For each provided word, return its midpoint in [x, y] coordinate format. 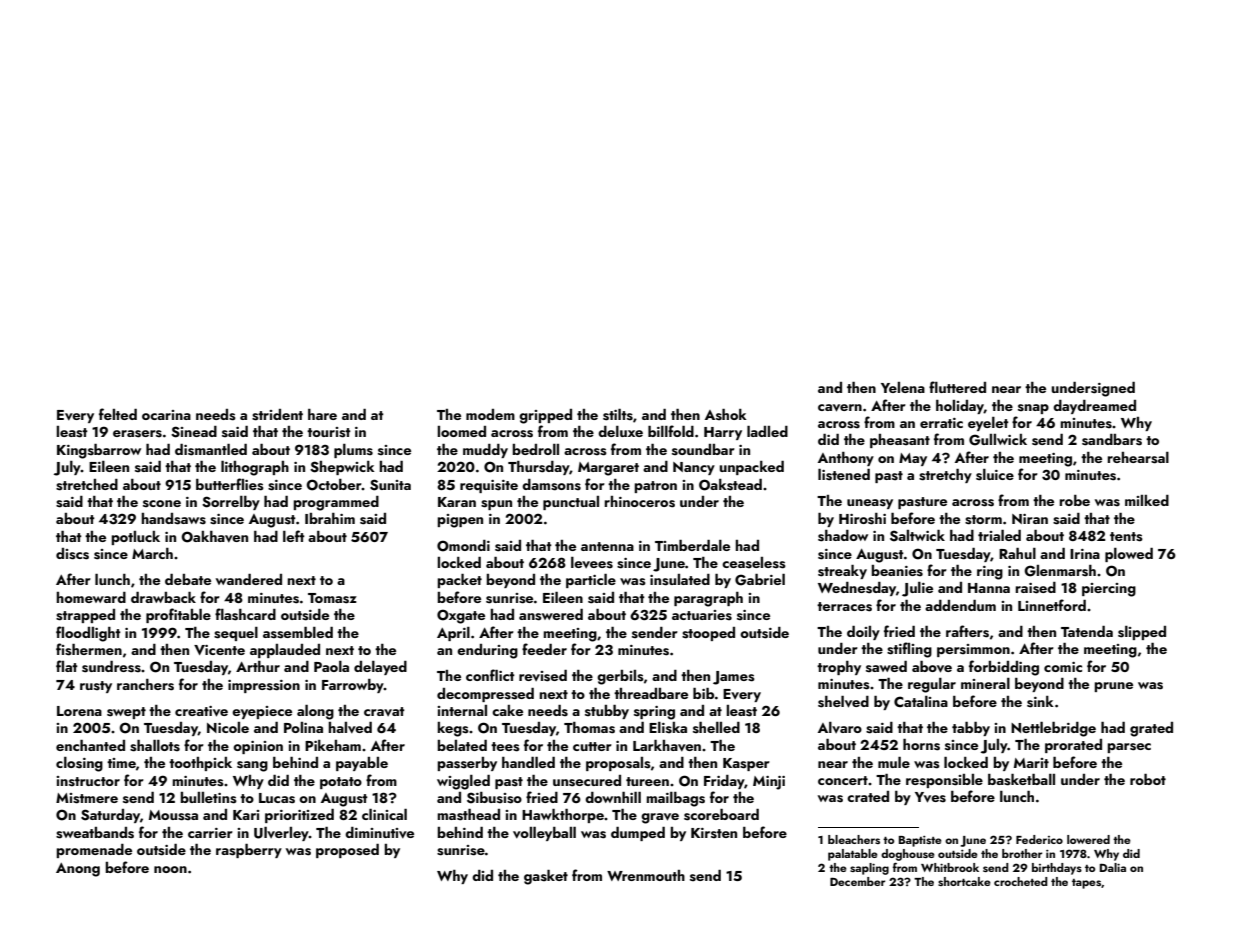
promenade [94, 851]
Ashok [726, 415]
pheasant [900, 441]
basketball [1021, 780]
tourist [329, 432]
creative [201, 711]
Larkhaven [667, 746]
